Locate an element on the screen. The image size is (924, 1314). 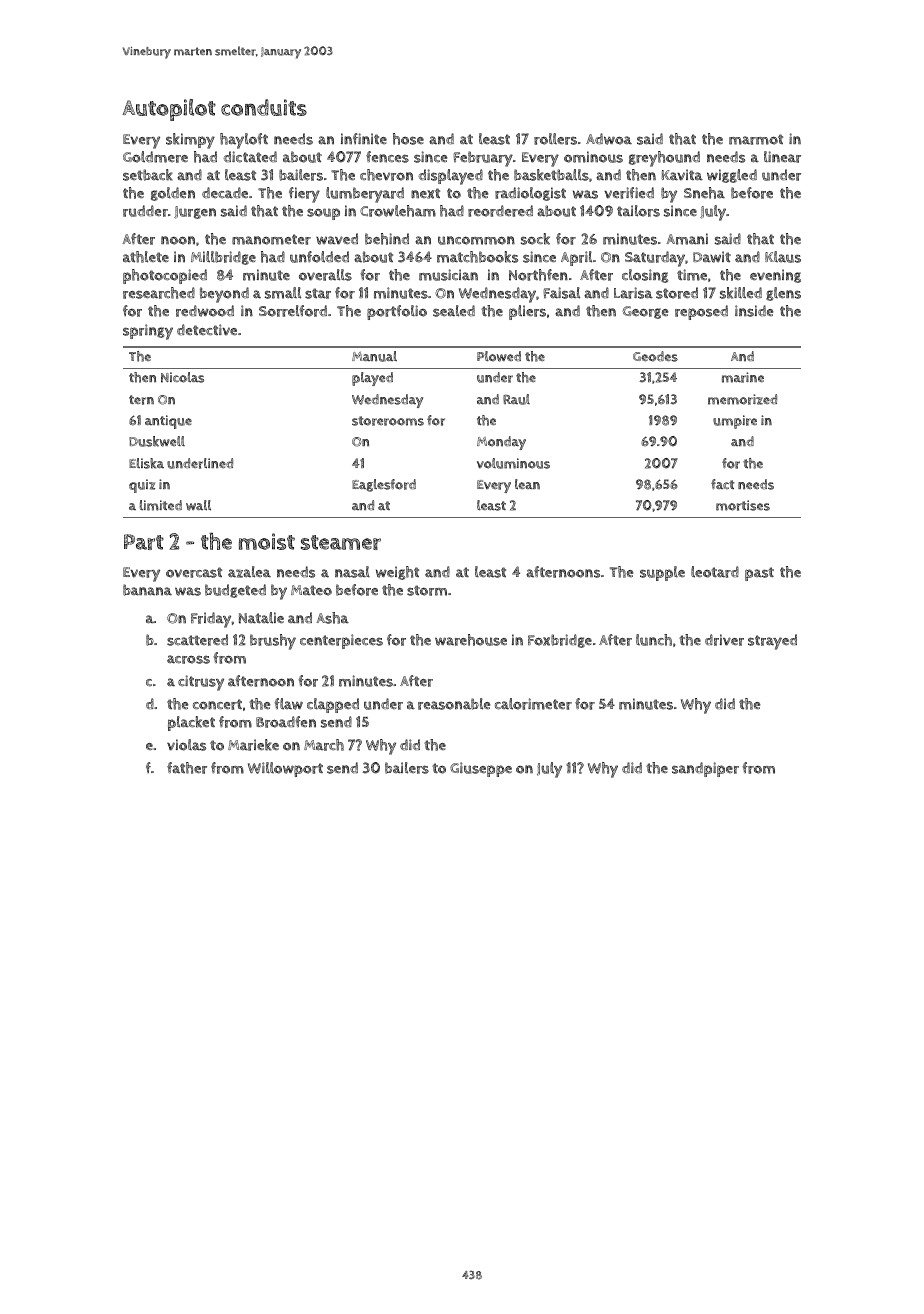
Nicolas is located at coordinates (182, 377).
